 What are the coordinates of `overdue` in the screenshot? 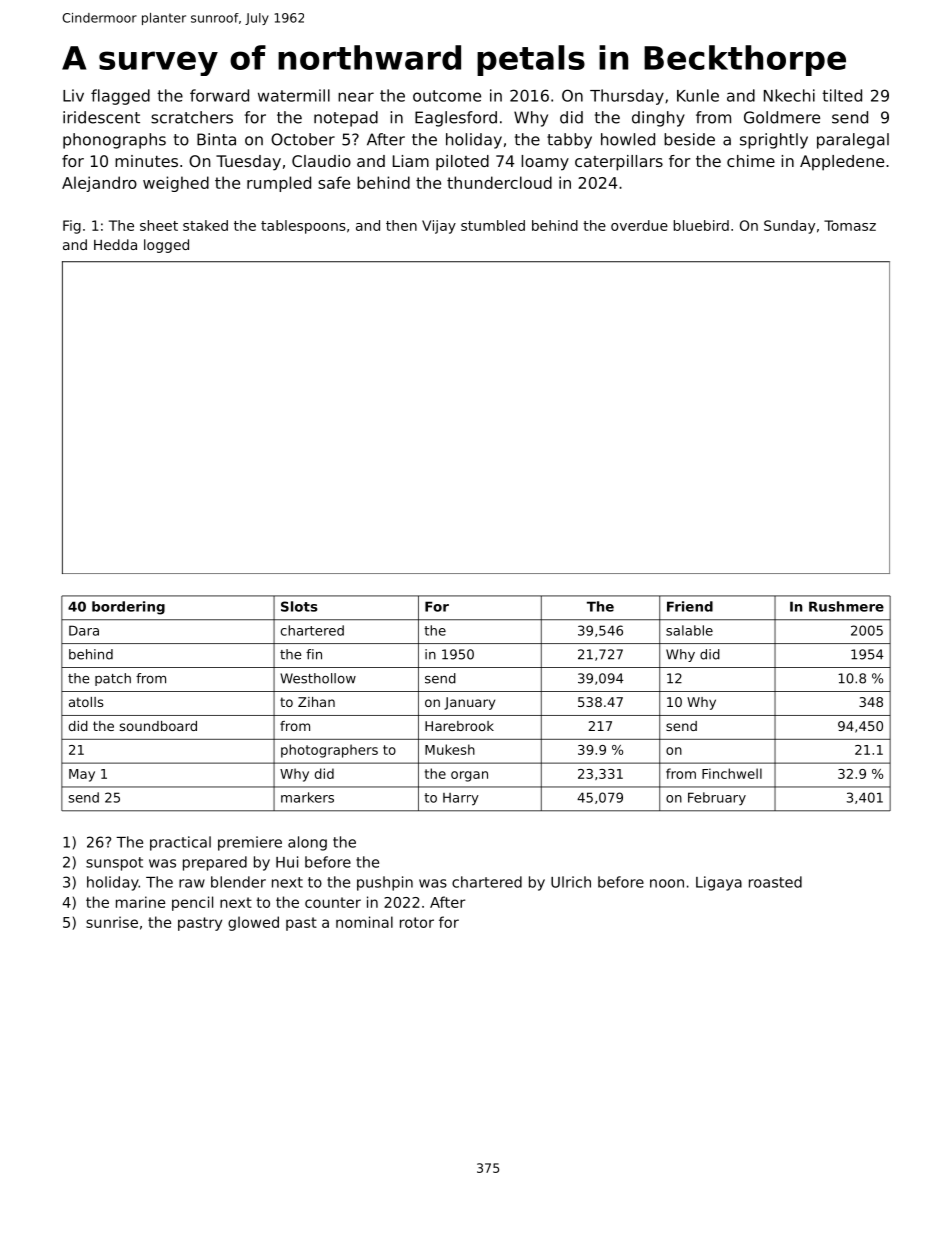 It's located at (639, 225).
